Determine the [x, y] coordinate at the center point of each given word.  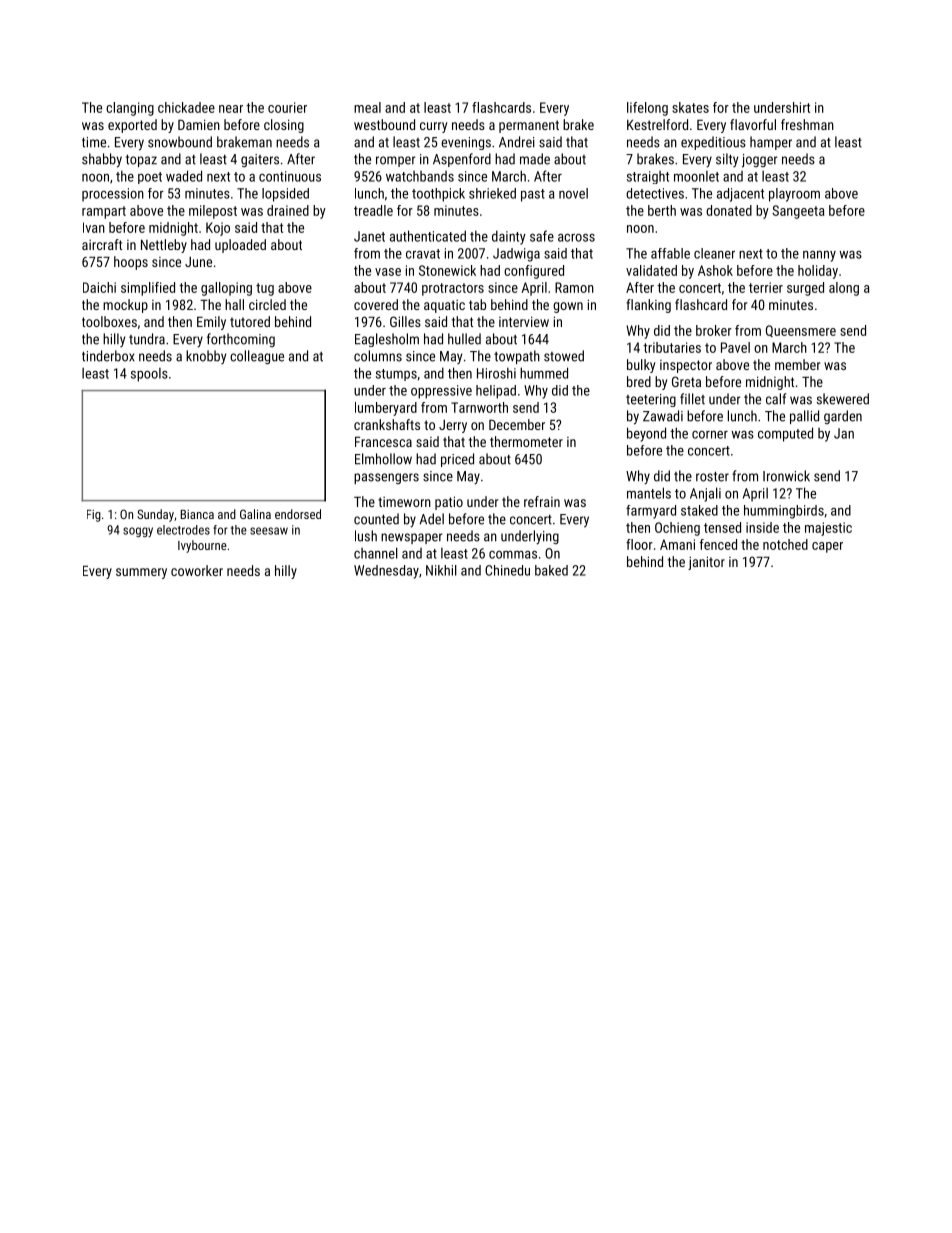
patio [449, 503]
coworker [197, 570]
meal [367, 107]
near [231, 109]
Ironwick [786, 476]
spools [149, 375]
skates [690, 107]
